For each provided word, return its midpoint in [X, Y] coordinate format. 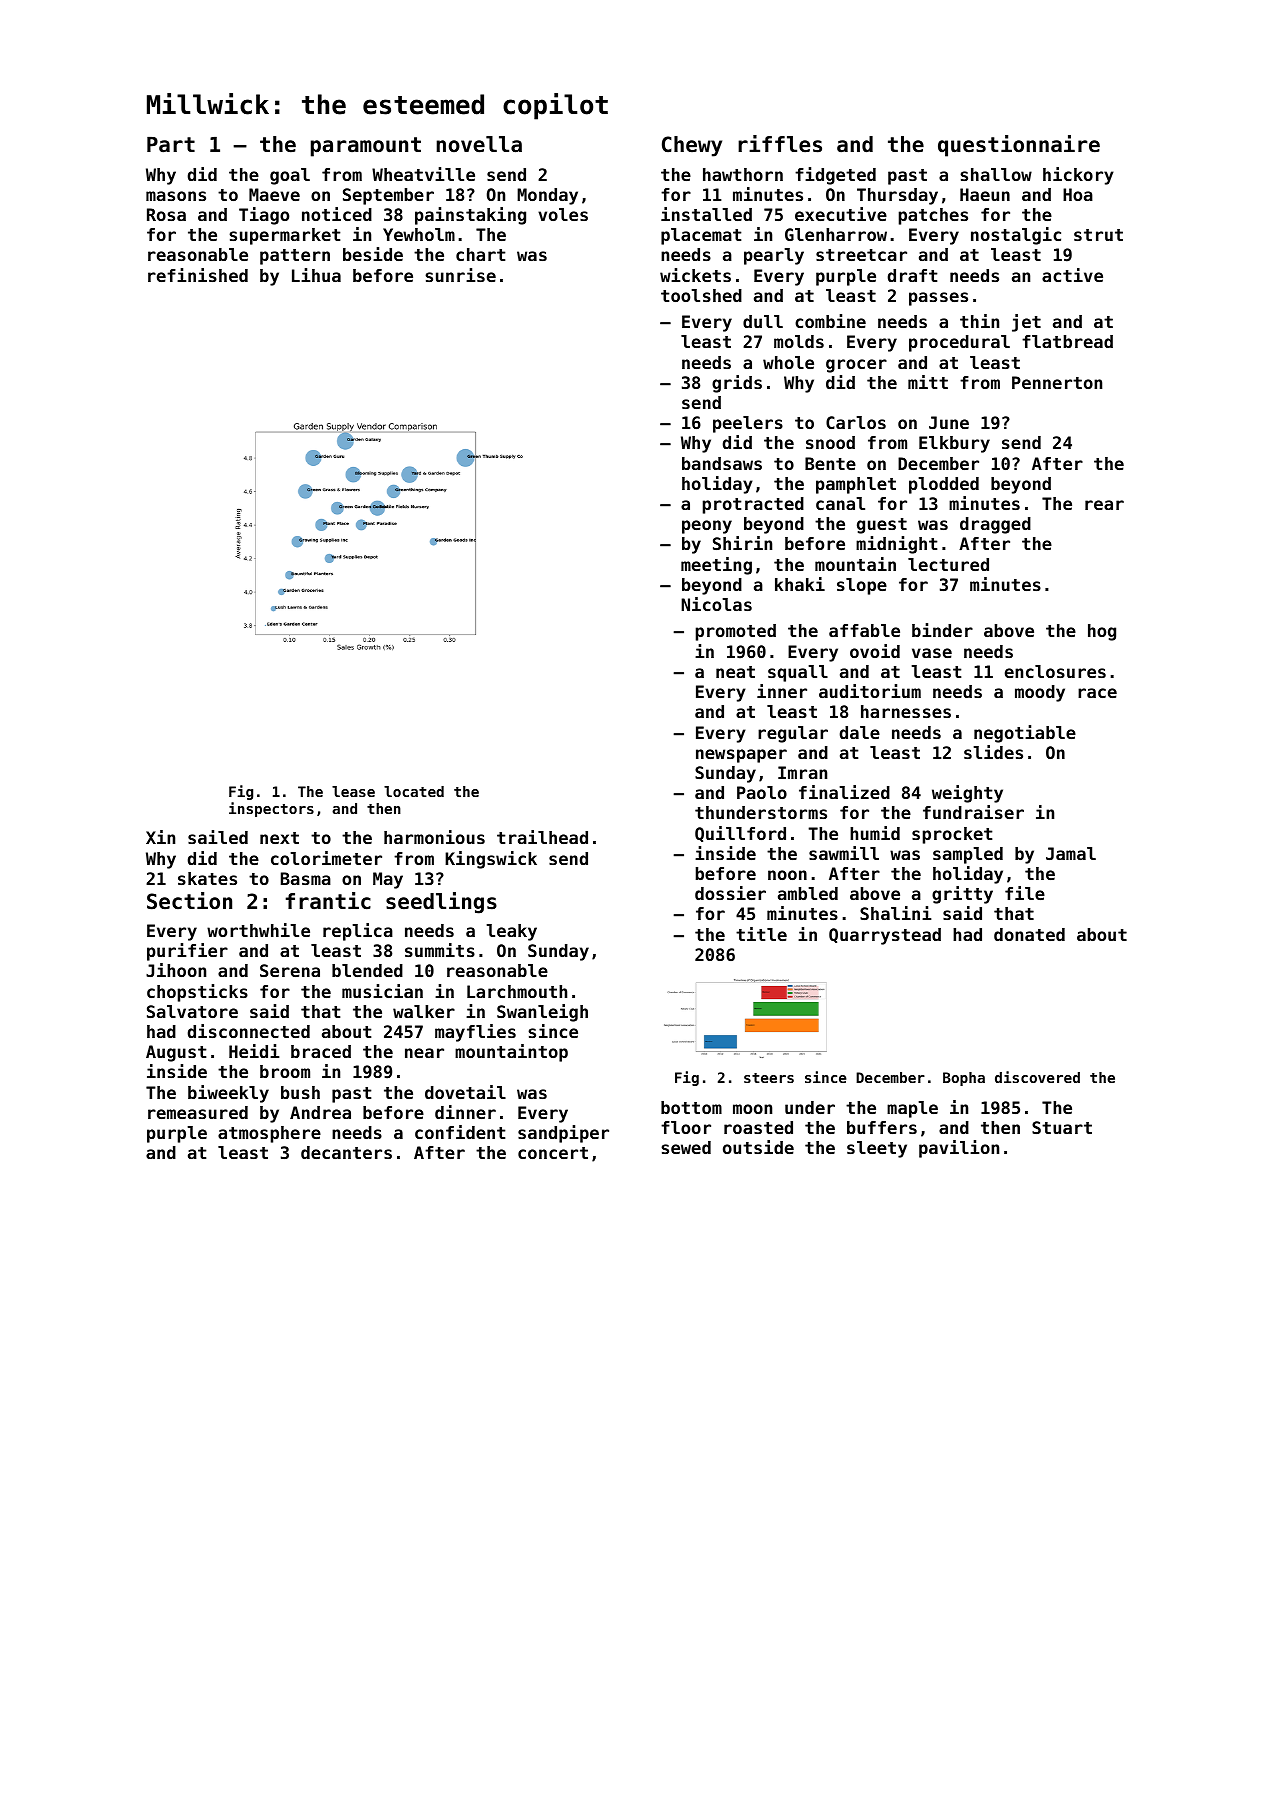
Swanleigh [542, 1013]
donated [1029, 934]
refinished [198, 275]
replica [358, 932]
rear [1104, 505]
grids [737, 384]
